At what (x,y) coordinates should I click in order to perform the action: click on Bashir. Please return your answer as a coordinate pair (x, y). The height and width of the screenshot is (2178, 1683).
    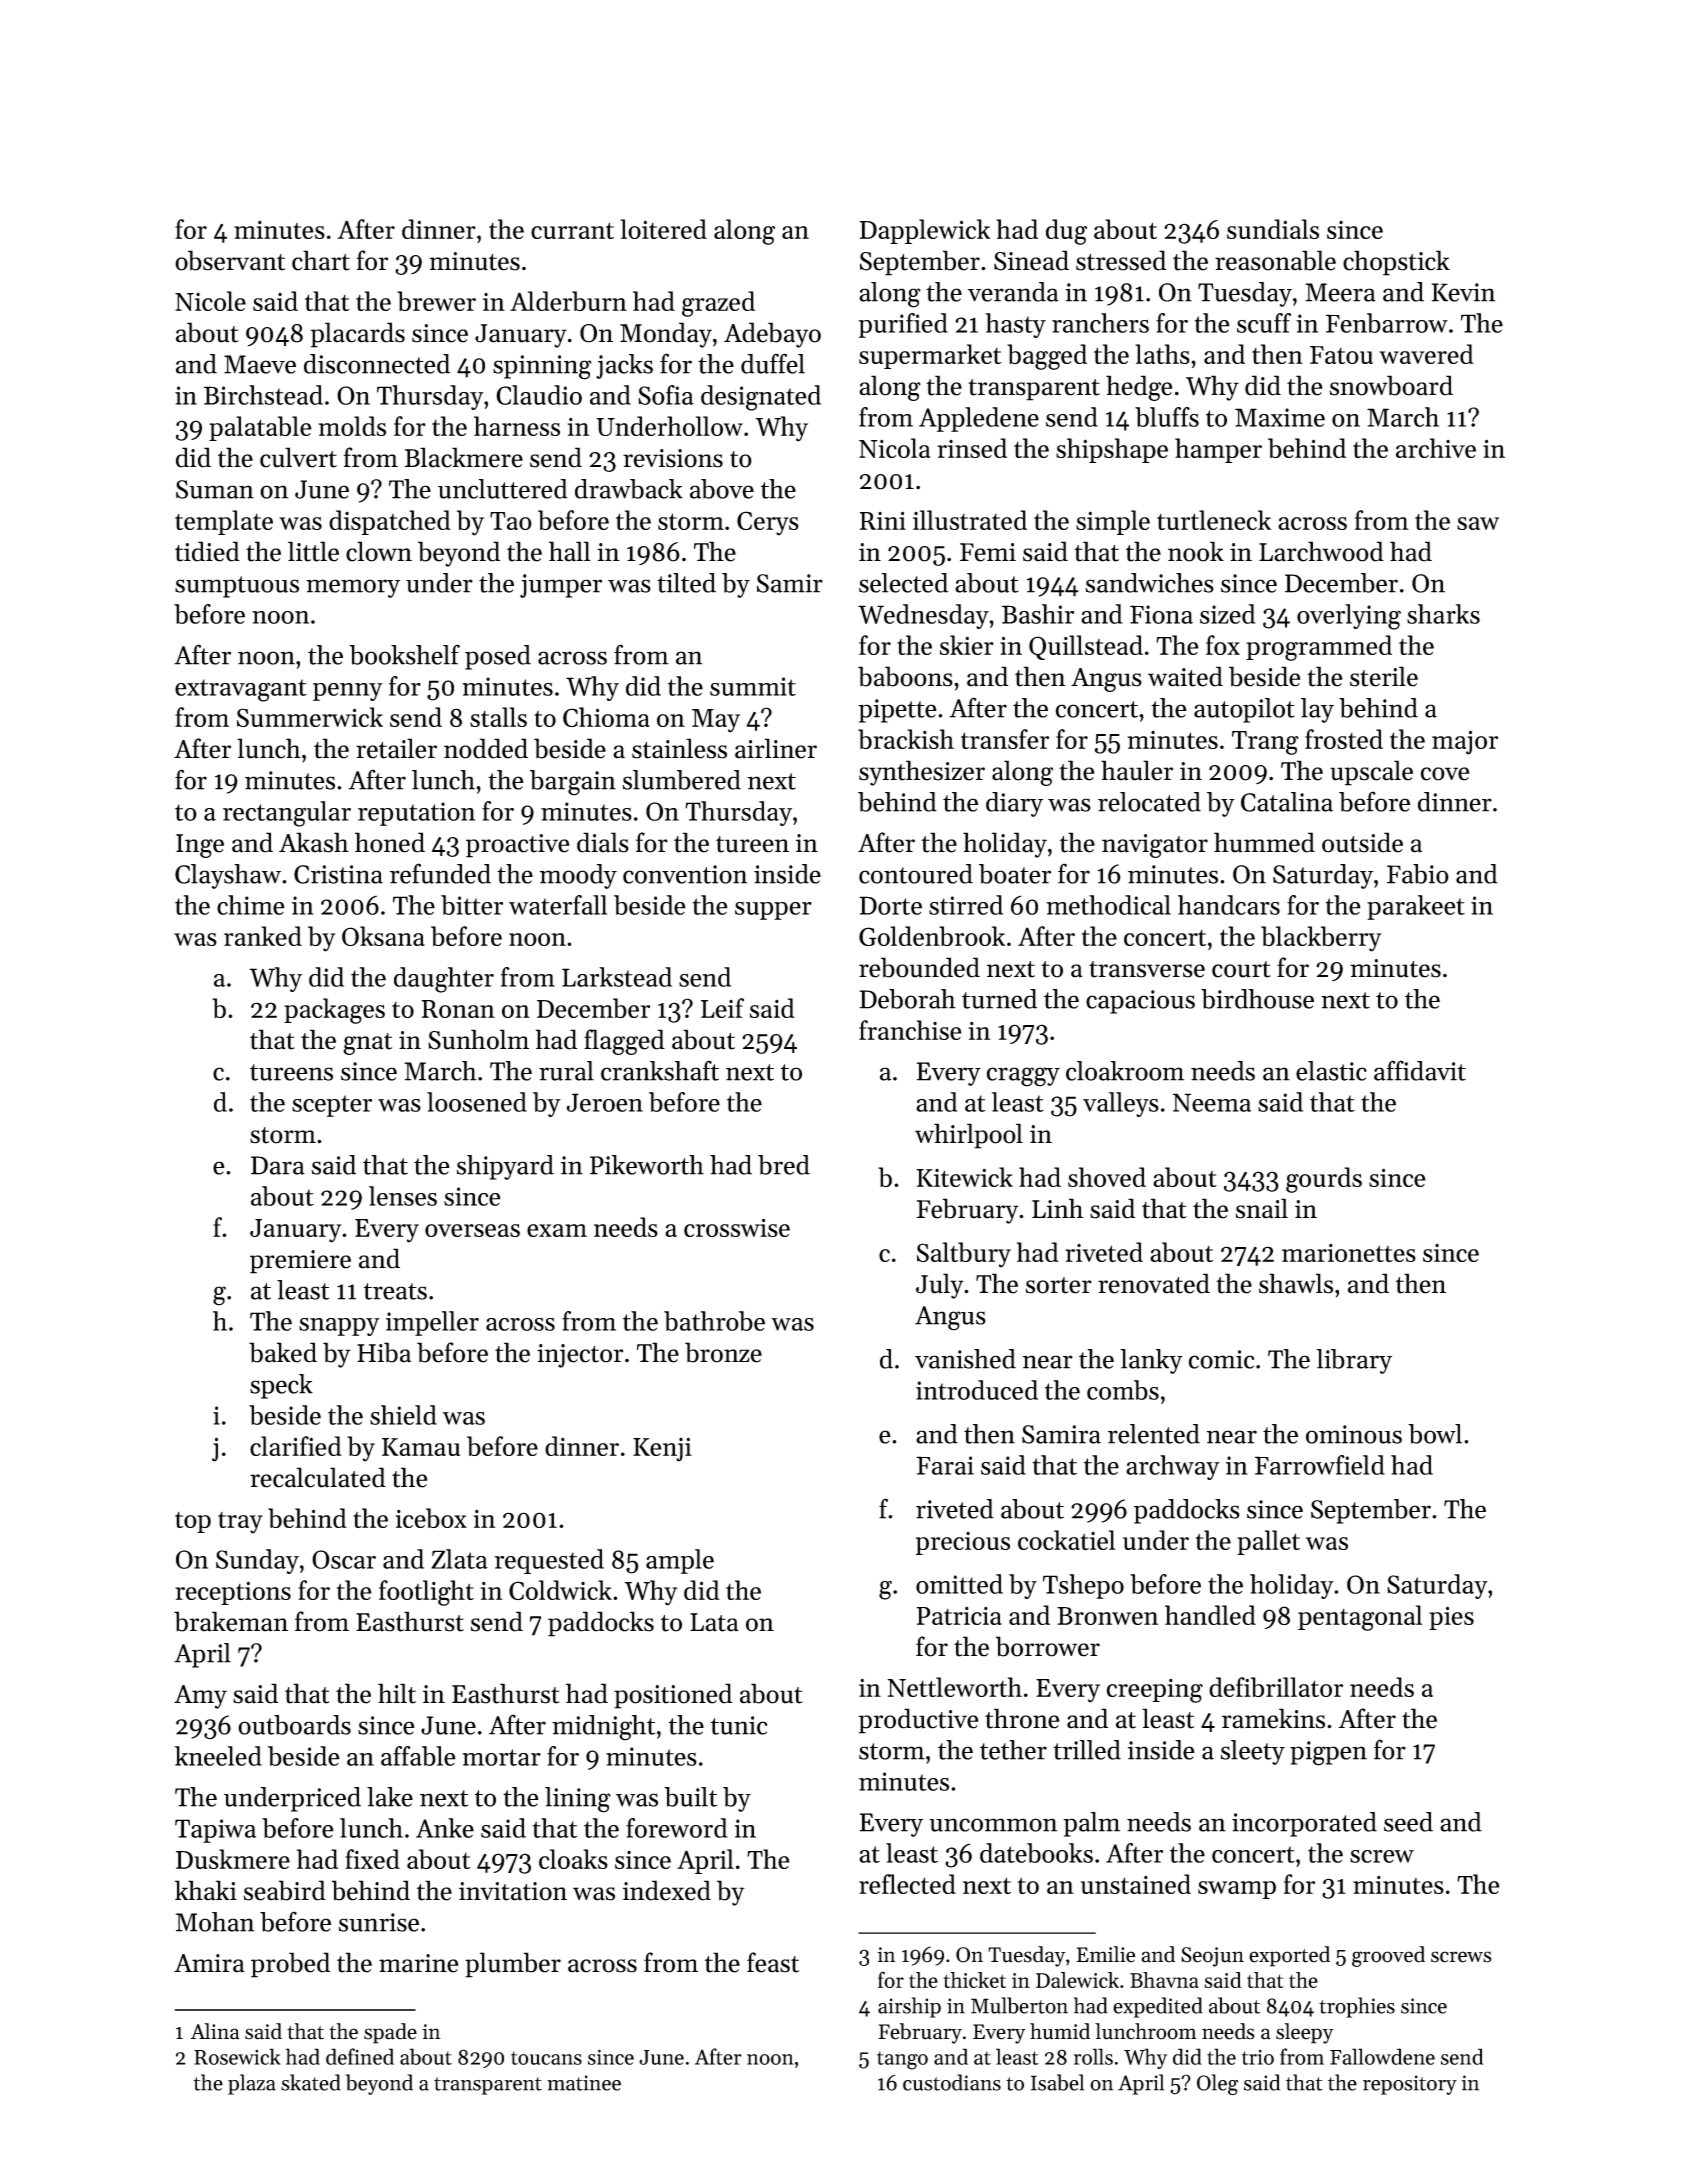
    Looking at the image, I should click on (1038, 614).
